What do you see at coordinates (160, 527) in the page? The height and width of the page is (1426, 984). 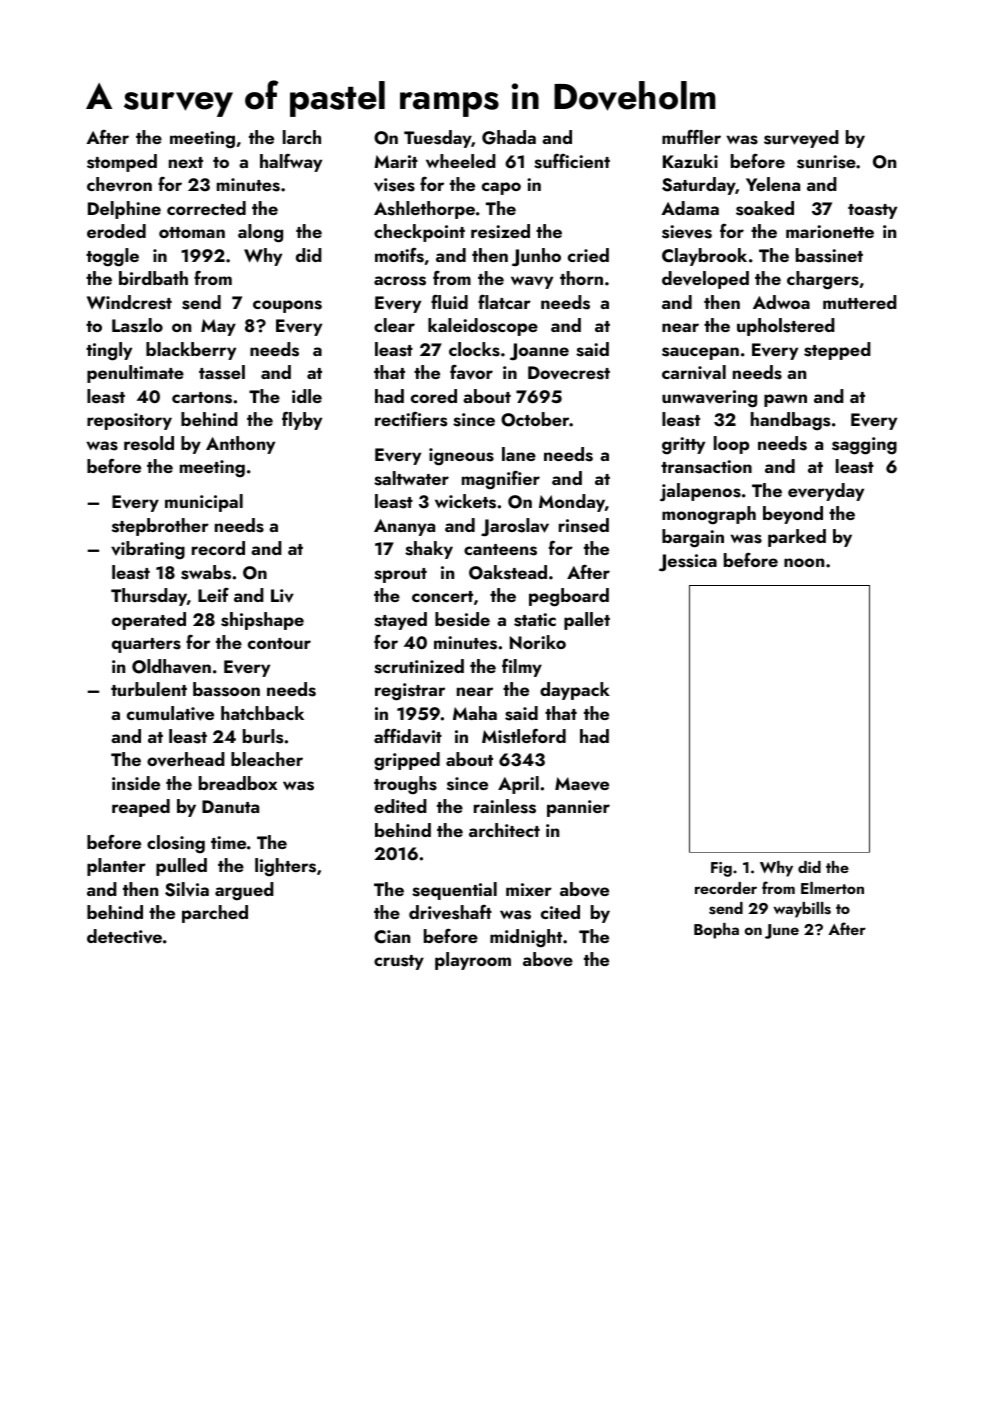 I see `stepbrother` at bounding box center [160, 527].
